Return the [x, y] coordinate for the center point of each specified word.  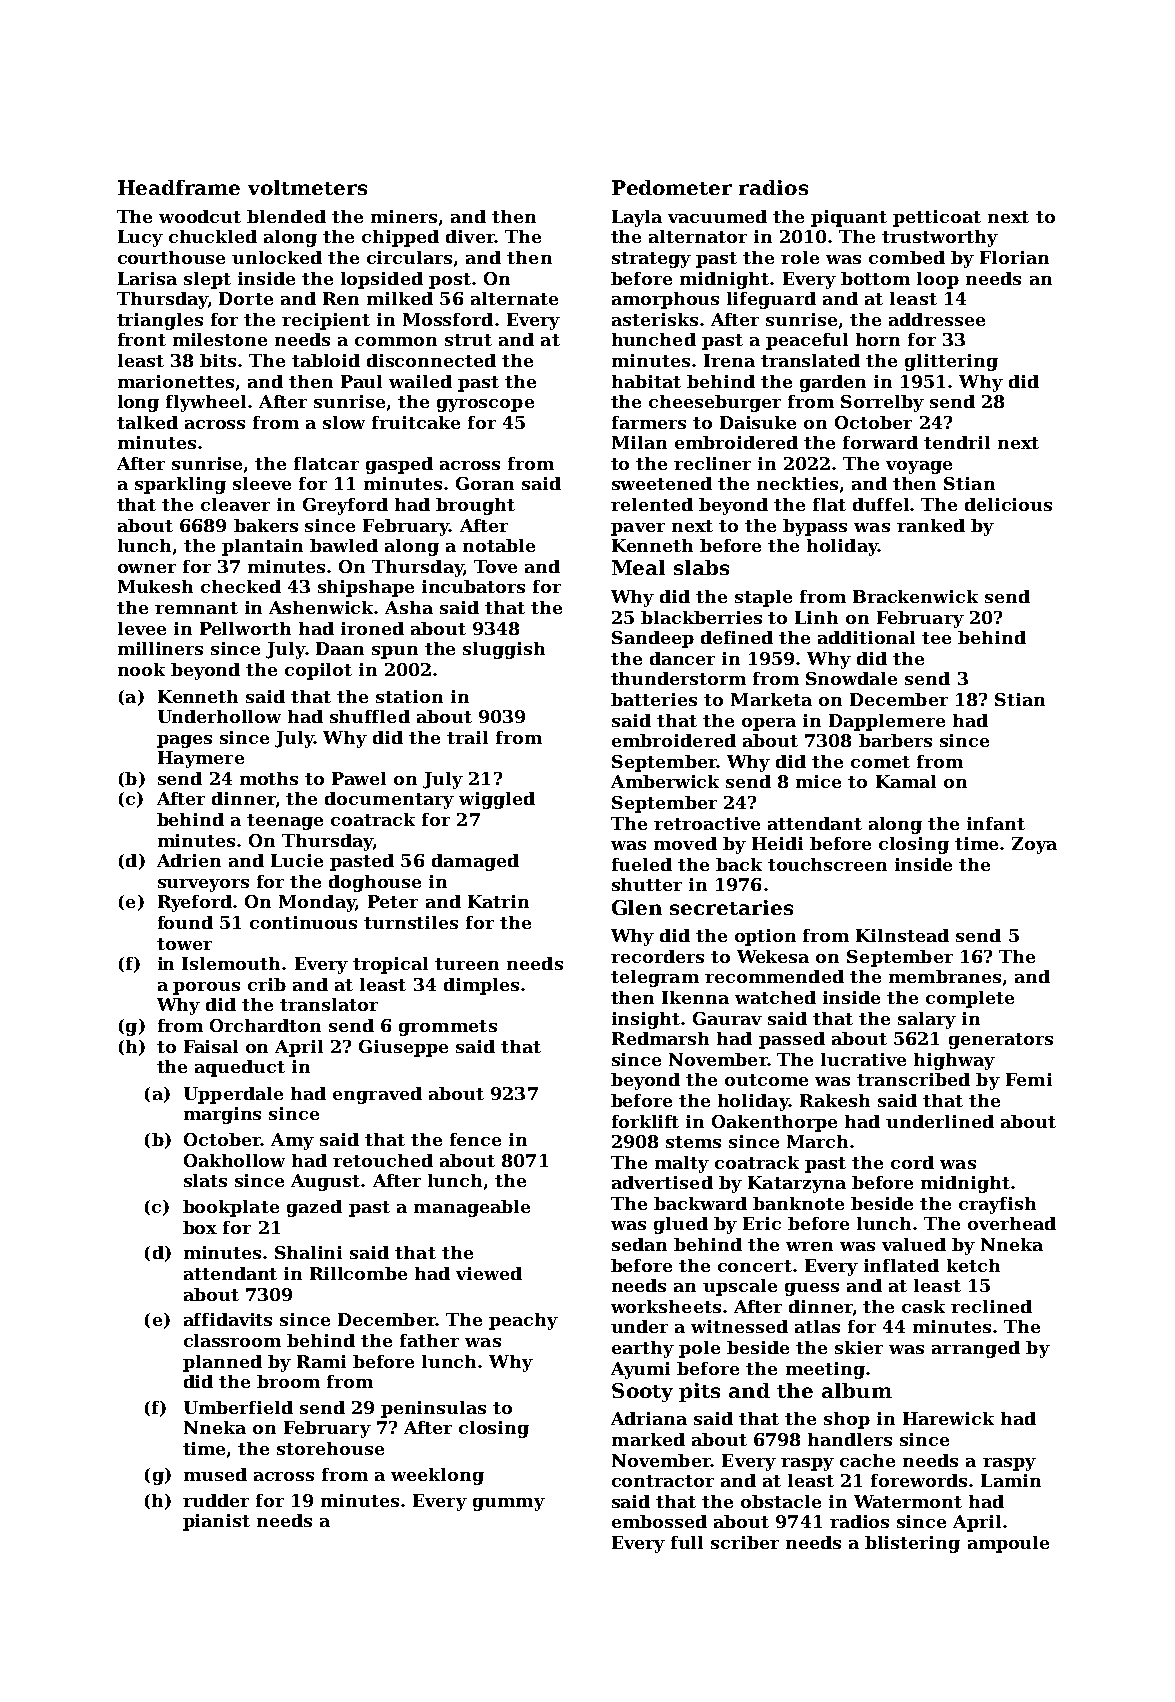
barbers [895, 740]
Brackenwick [915, 596]
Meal [638, 567]
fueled [642, 864]
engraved [377, 1095]
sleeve [262, 483]
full [687, 1542]
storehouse [330, 1448]
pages [184, 741]
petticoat [937, 218]
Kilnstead [902, 935]
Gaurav [727, 1018]
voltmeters [307, 187]
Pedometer [672, 187]
